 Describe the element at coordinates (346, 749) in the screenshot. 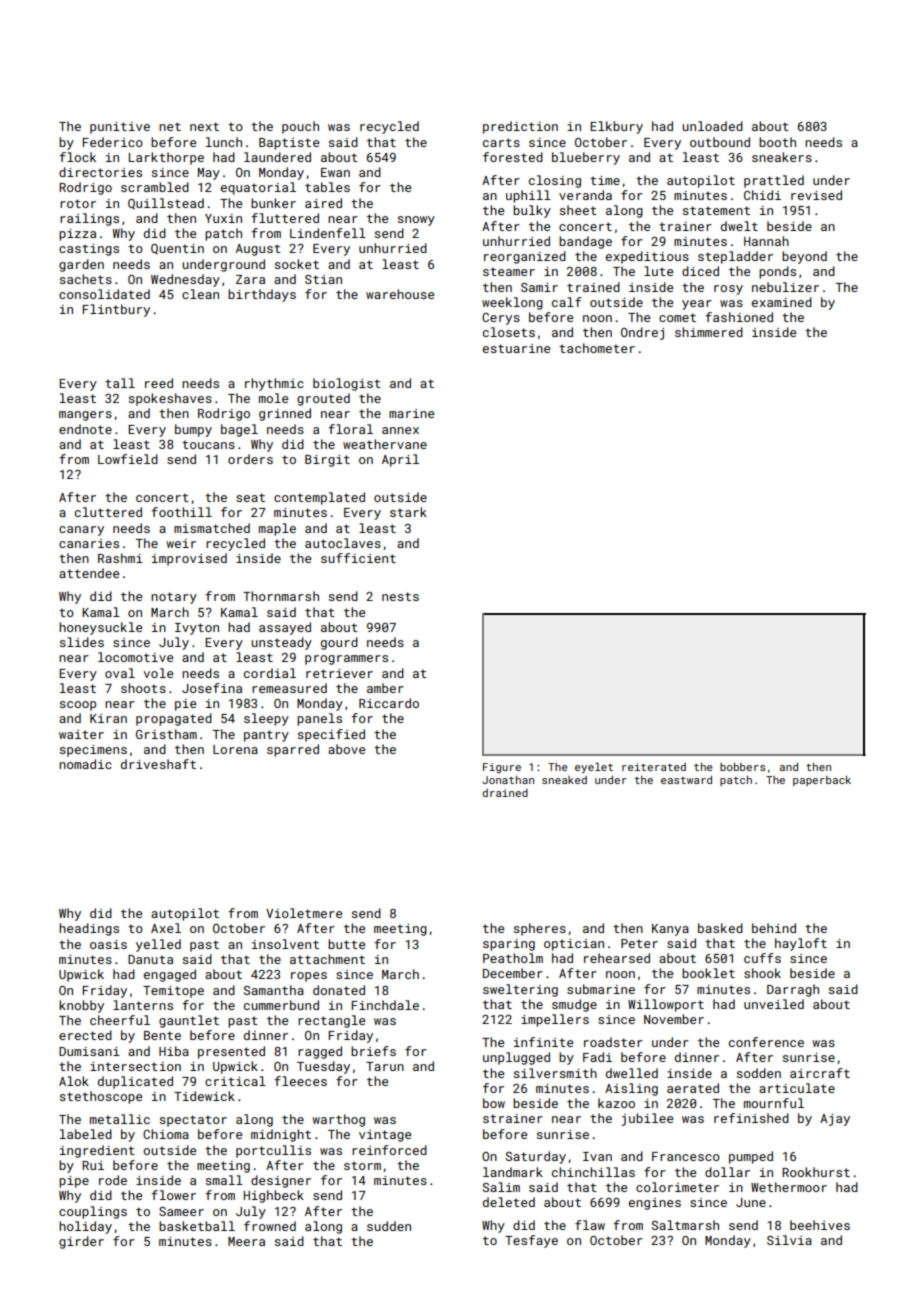

I see `above` at that location.
